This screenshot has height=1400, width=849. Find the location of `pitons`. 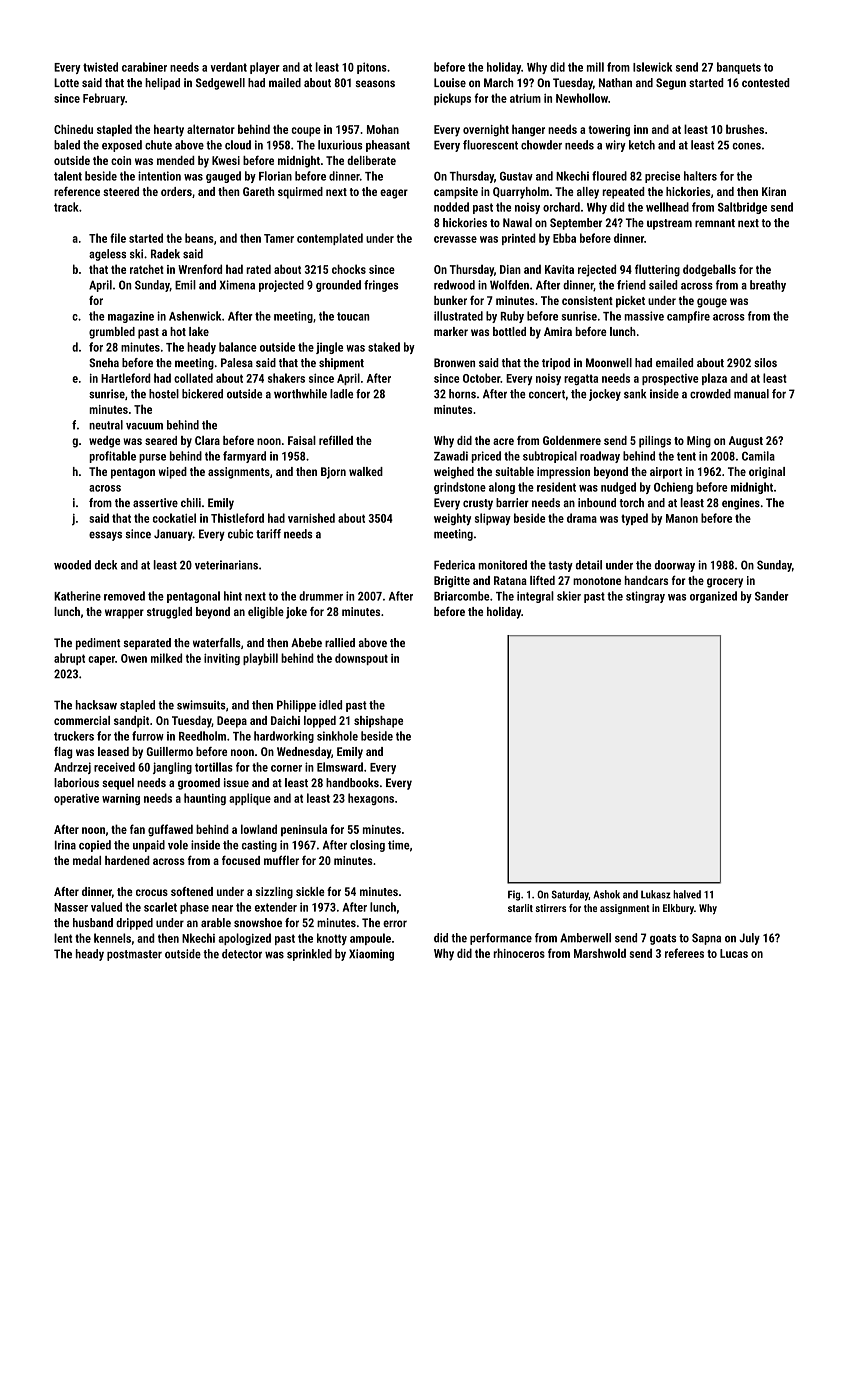

pitons is located at coordinates (372, 68).
